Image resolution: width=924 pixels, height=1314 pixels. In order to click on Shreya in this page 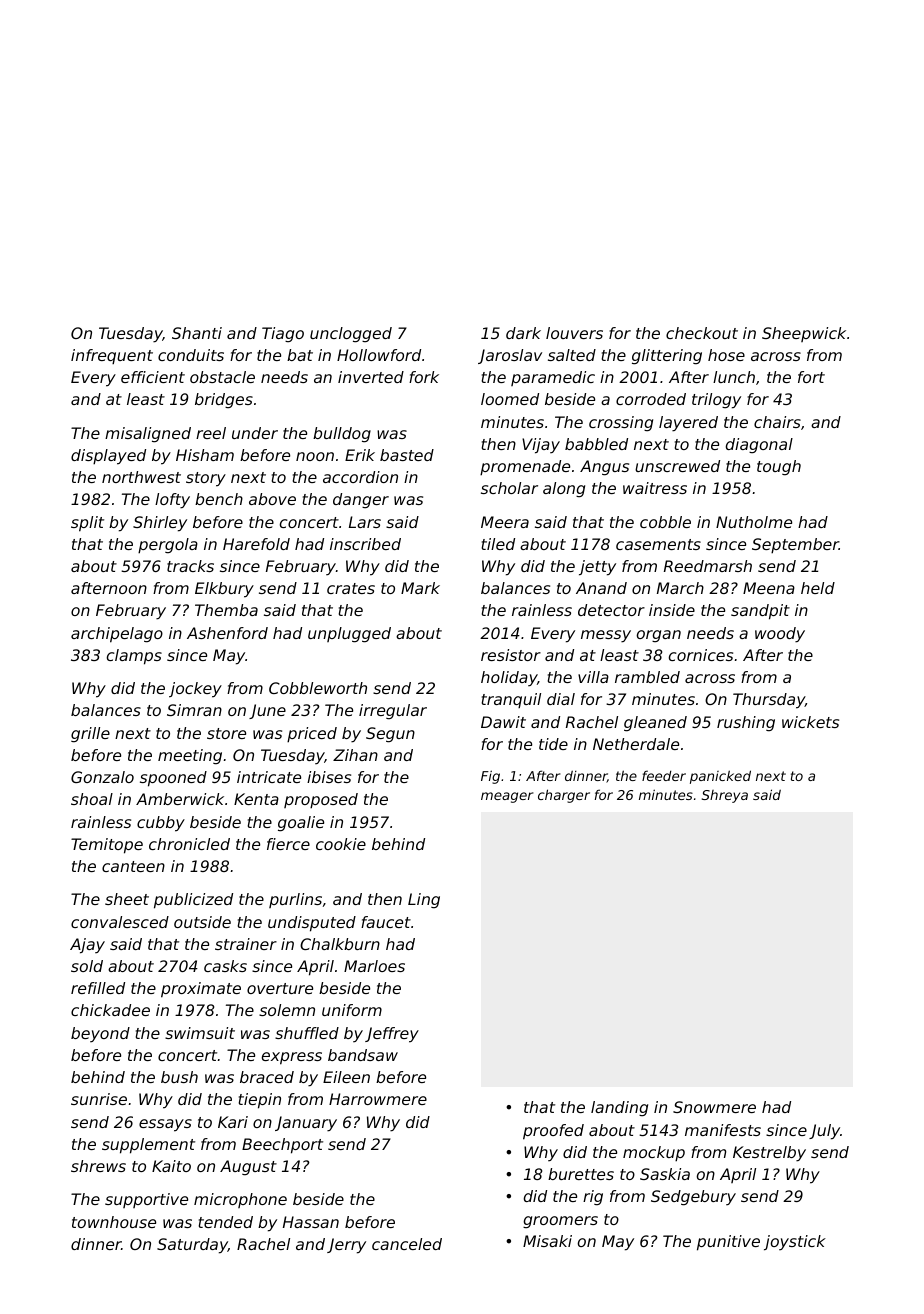, I will do `click(725, 796)`.
